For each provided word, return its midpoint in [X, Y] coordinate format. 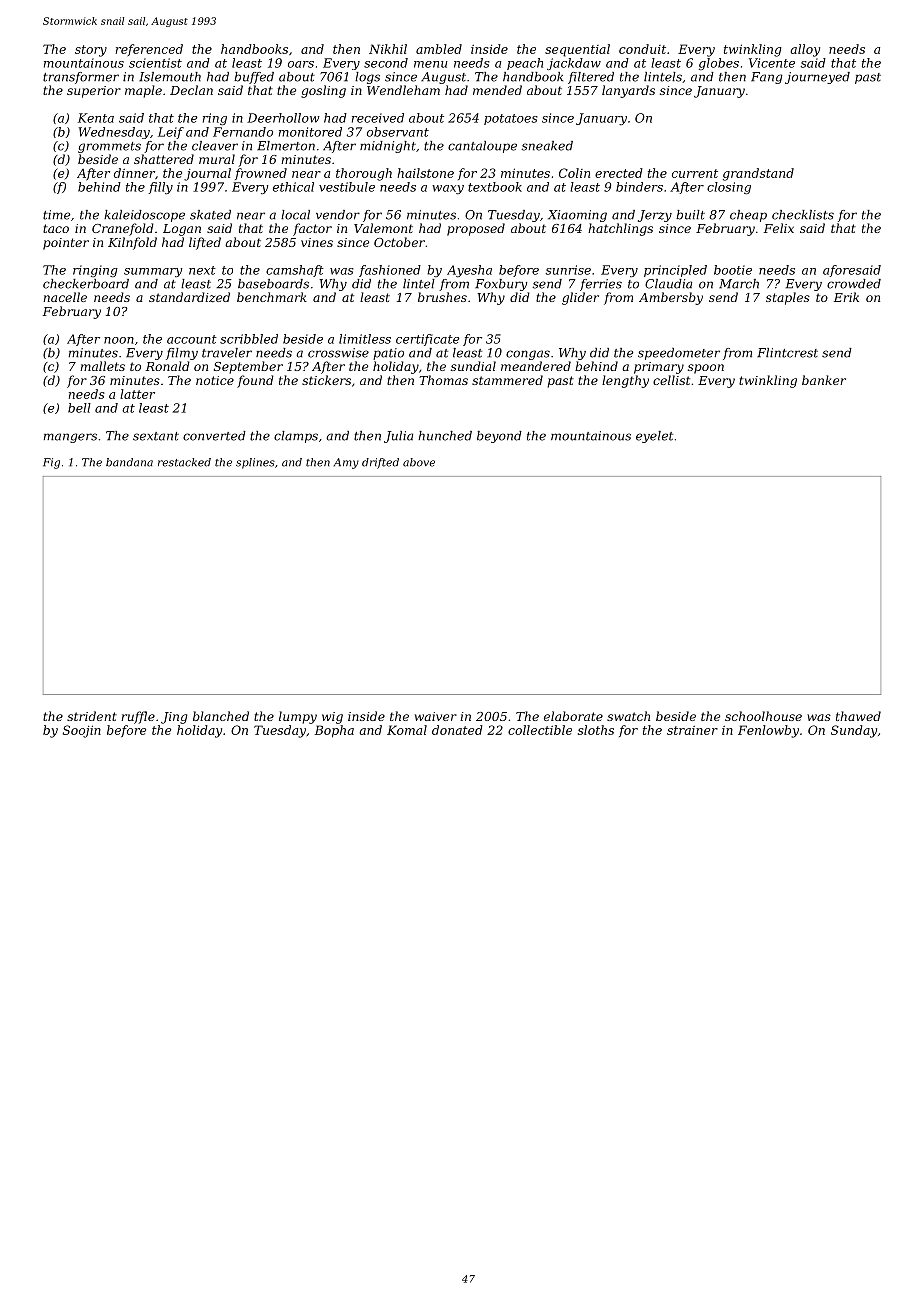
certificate [428, 340]
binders [639, 187]
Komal [407, 730]
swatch [628, 716]
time [57, 215]
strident [92, 716]
